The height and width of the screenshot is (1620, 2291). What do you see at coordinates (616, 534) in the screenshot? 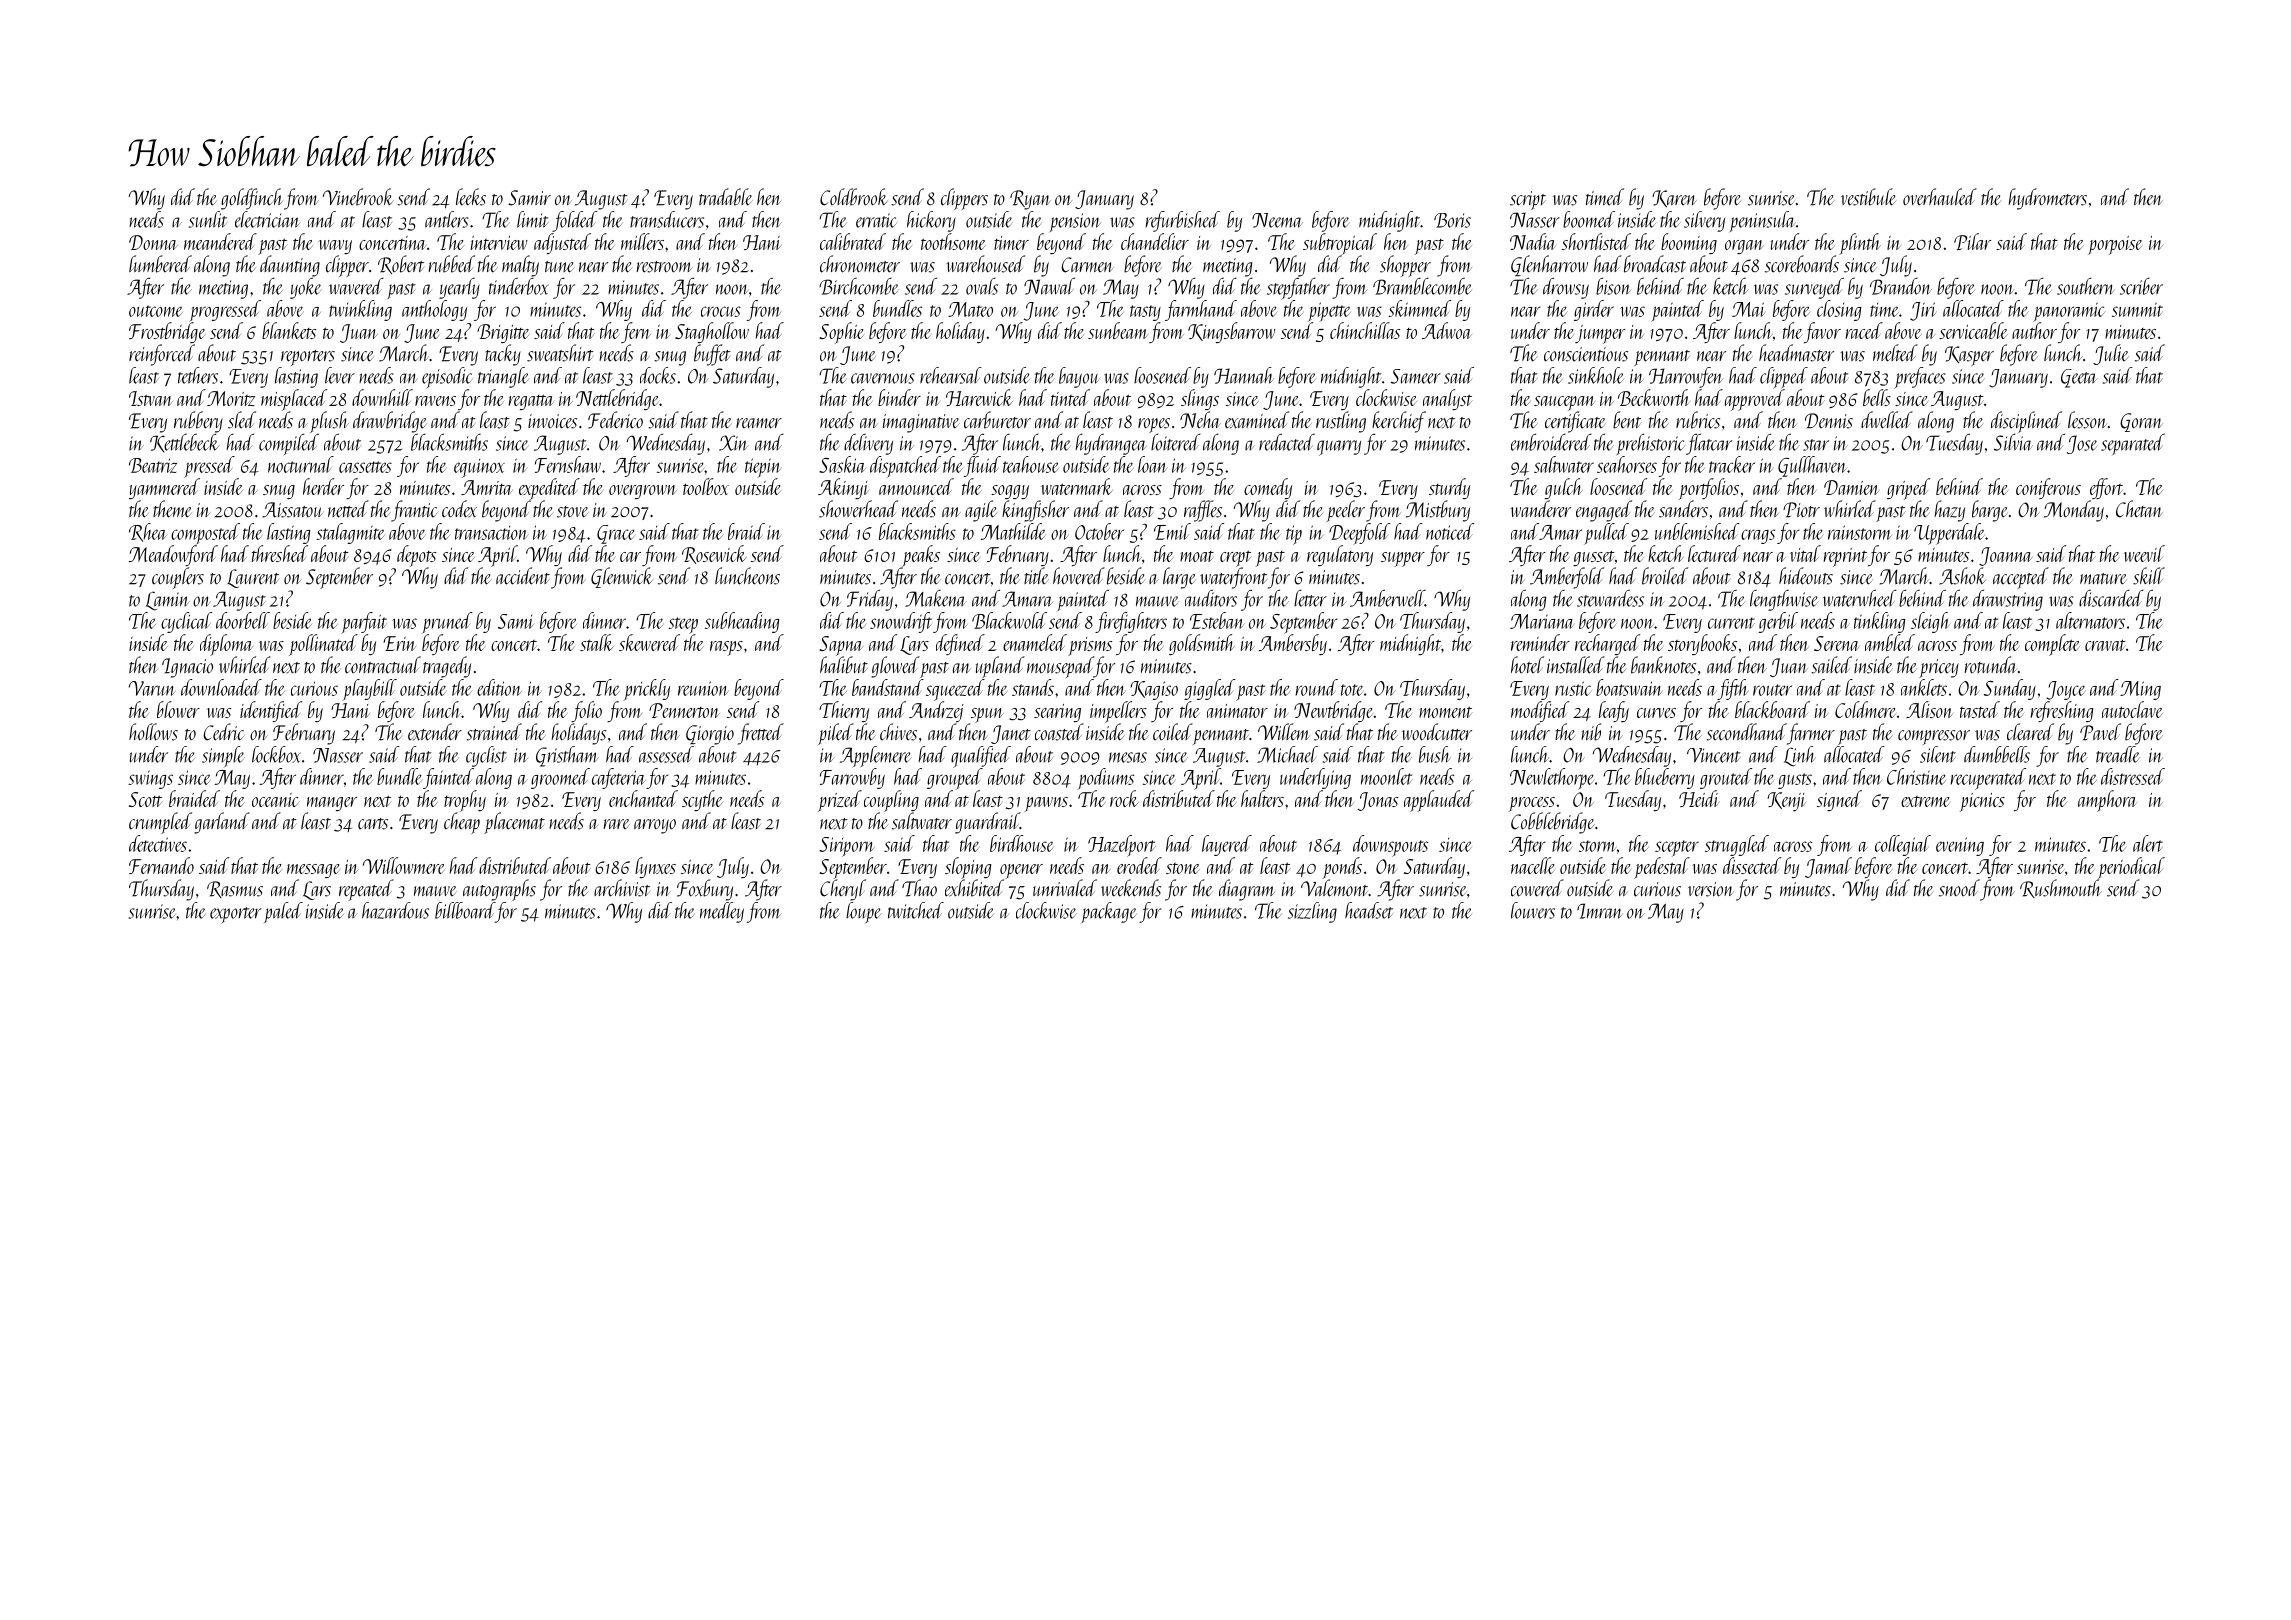
I see `Grace` at bounding box center [616, 534].
